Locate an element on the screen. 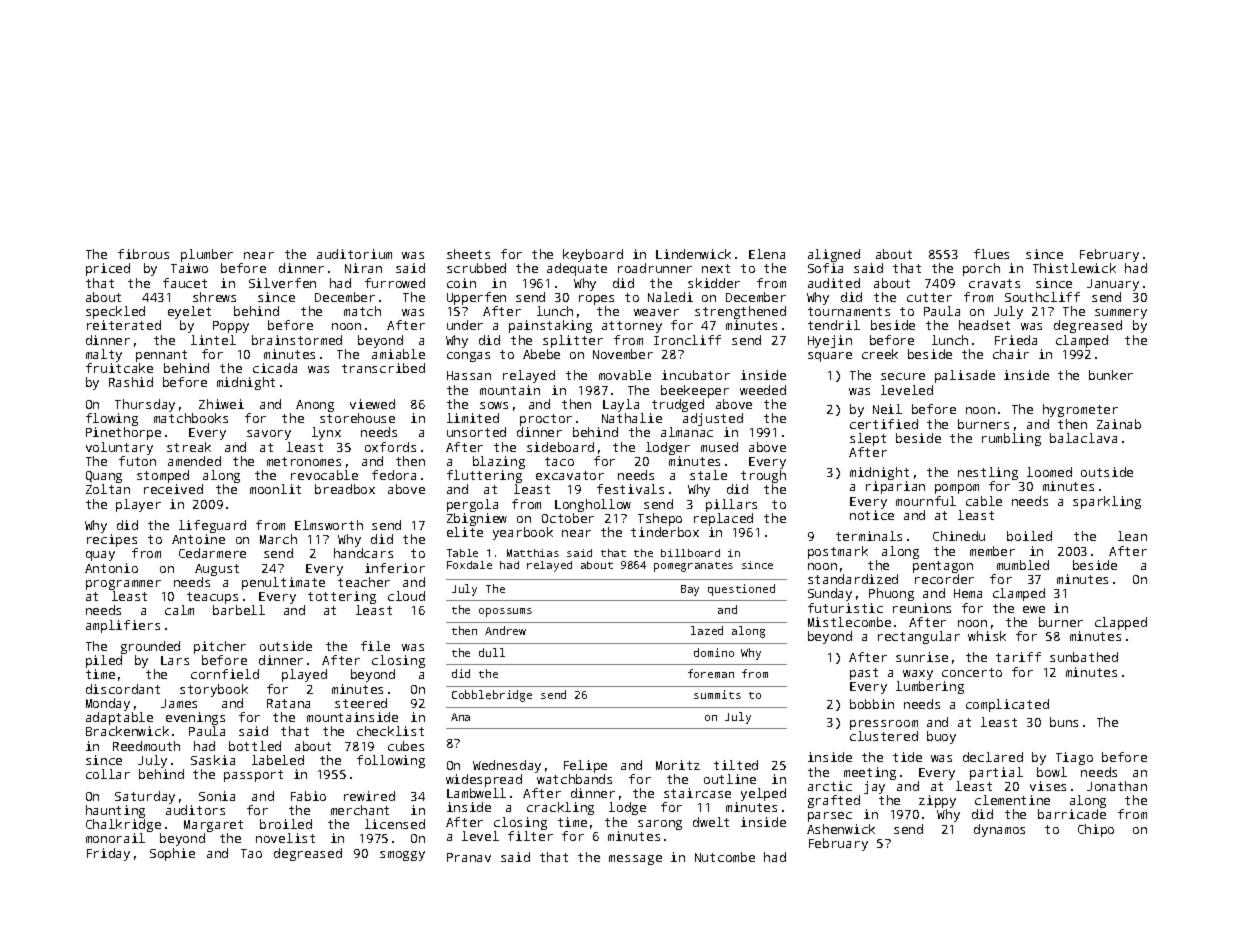 The image size is (1233, 952). pennant is located at coordinates (161, 356).
